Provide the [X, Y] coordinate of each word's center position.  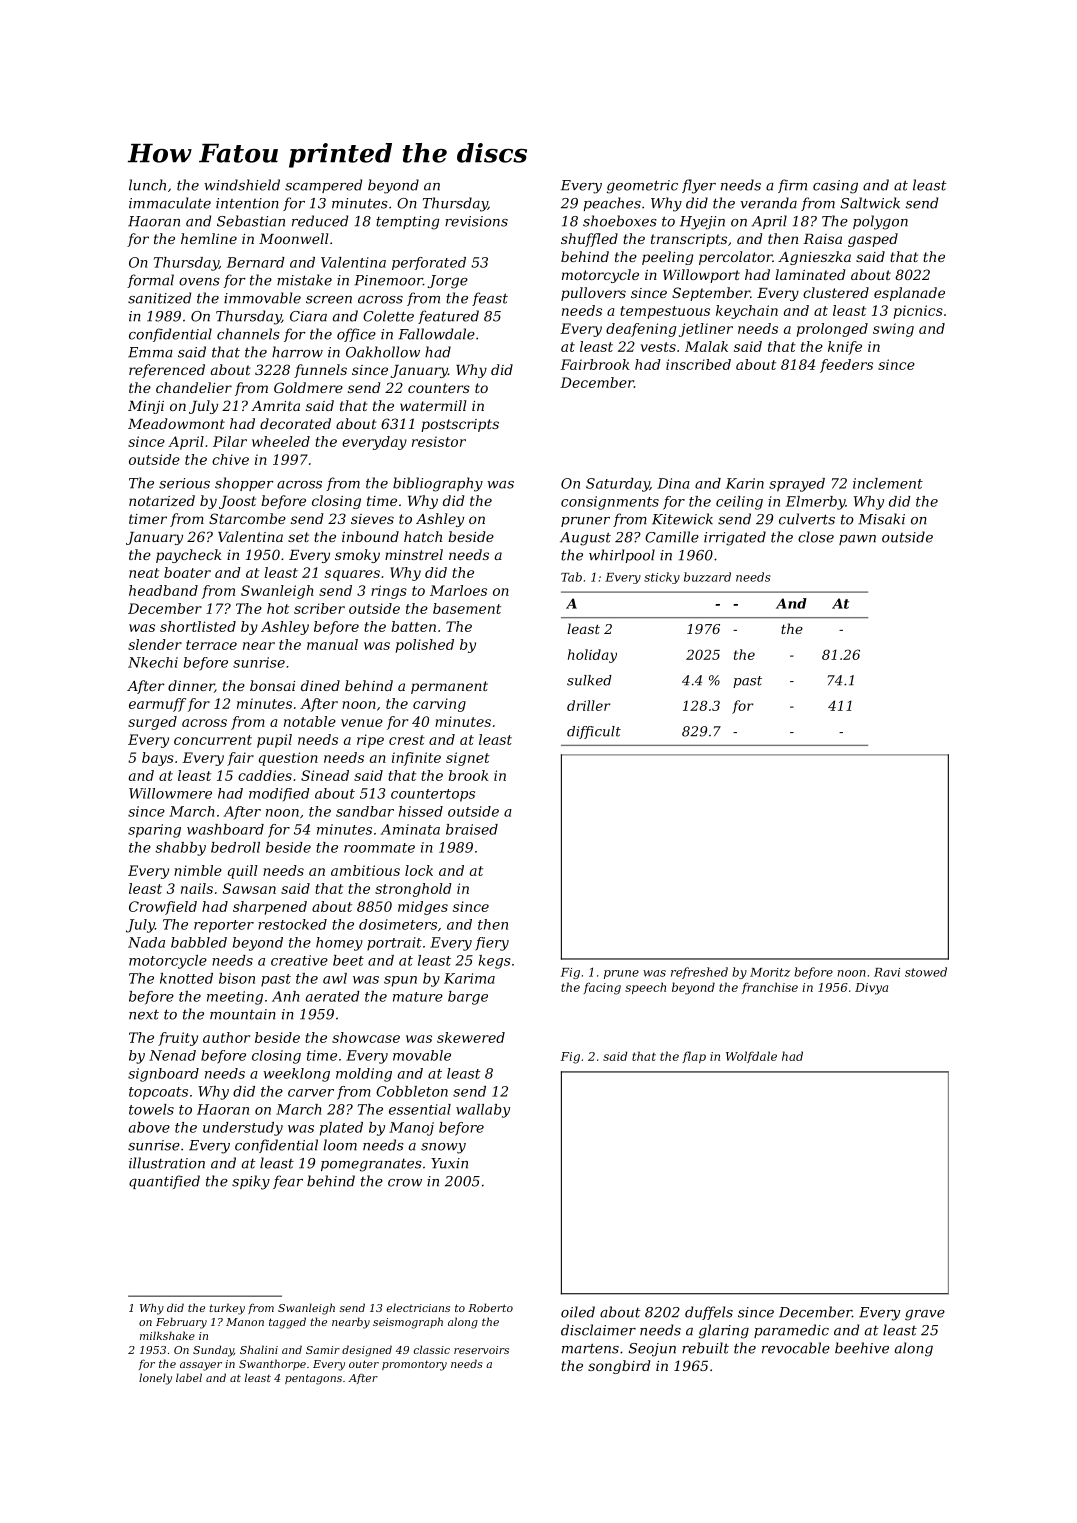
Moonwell [293, 238]
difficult [594, 732]
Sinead [325, 775]
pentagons [313, 1379]
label [189, 1377]
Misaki [881, 519]
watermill [433, 405]
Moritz [770, 972]
